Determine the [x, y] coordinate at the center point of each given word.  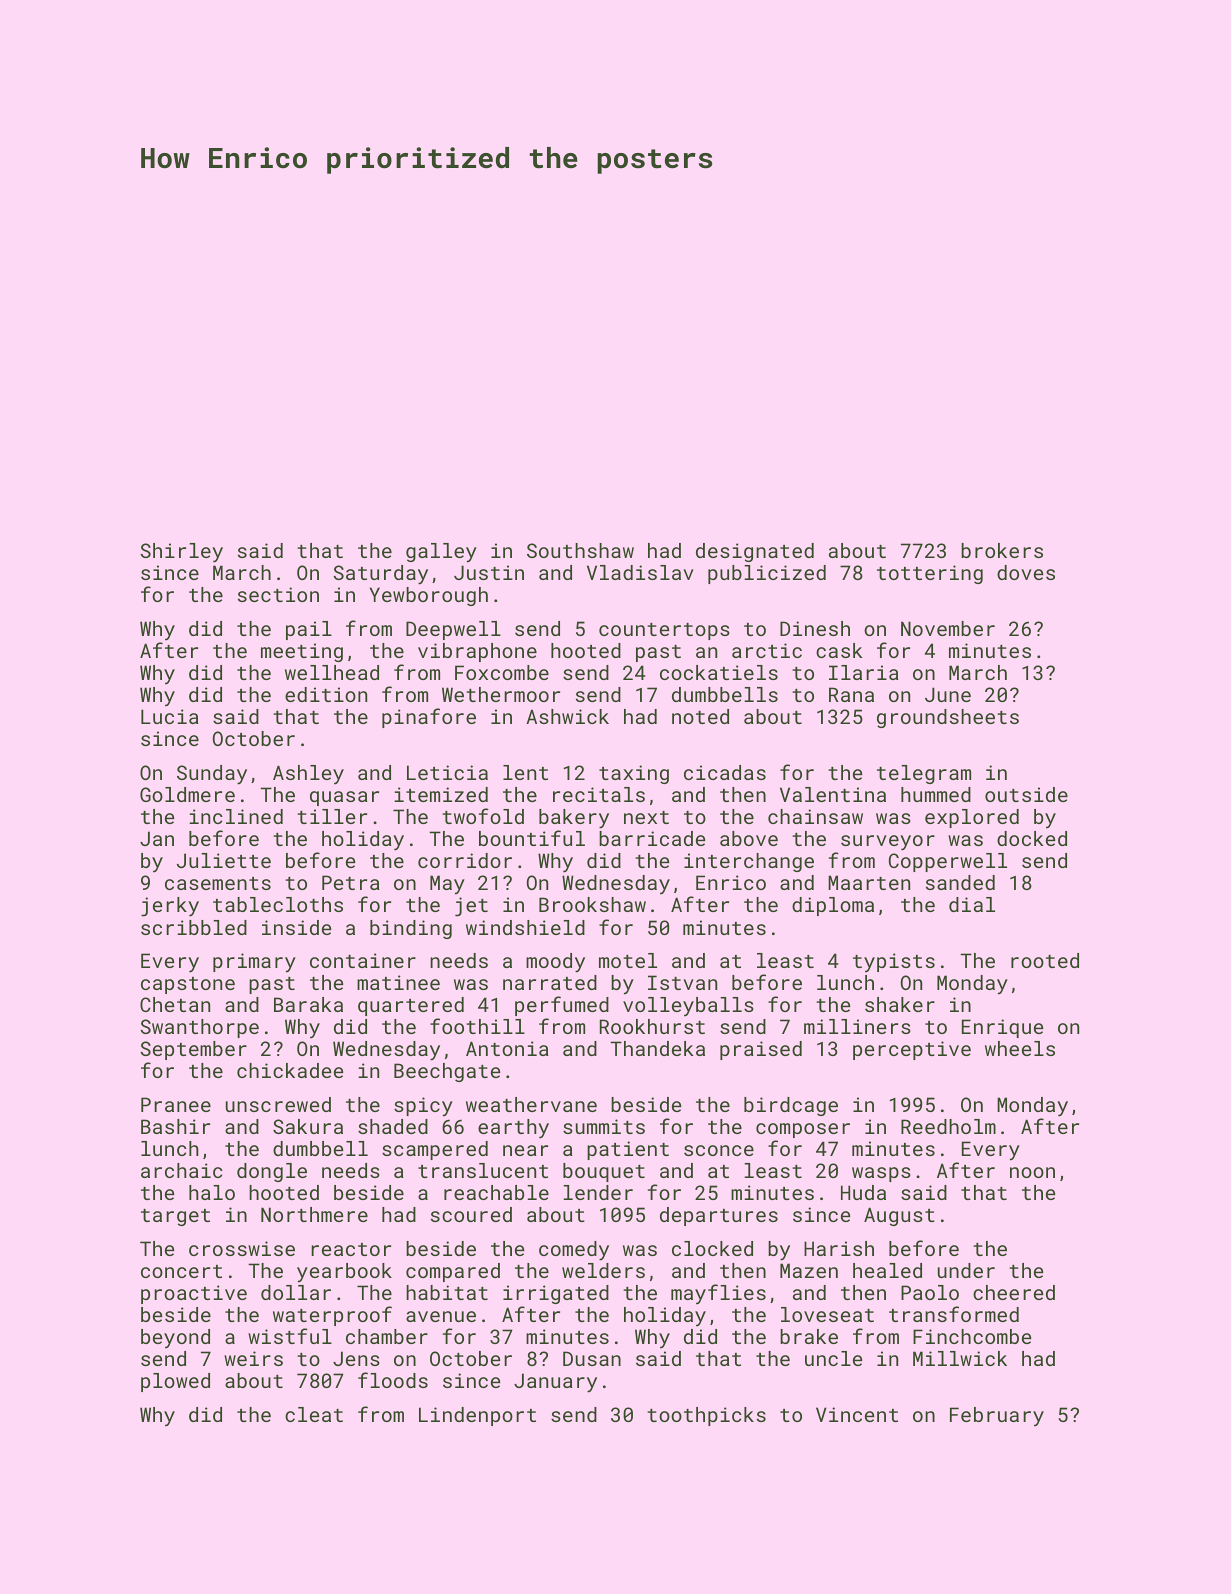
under [966, 1270]
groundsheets [948, 718]
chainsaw [815, 816]
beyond [175, 1338]
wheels [1020, 1048]
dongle [272, 1172]
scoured [471, 1214]
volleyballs [688, 1006]
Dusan [592, 1358]
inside [296, 927]
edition [326, 694]
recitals [599, 794]
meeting [302, 652]
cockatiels [719, 672]
